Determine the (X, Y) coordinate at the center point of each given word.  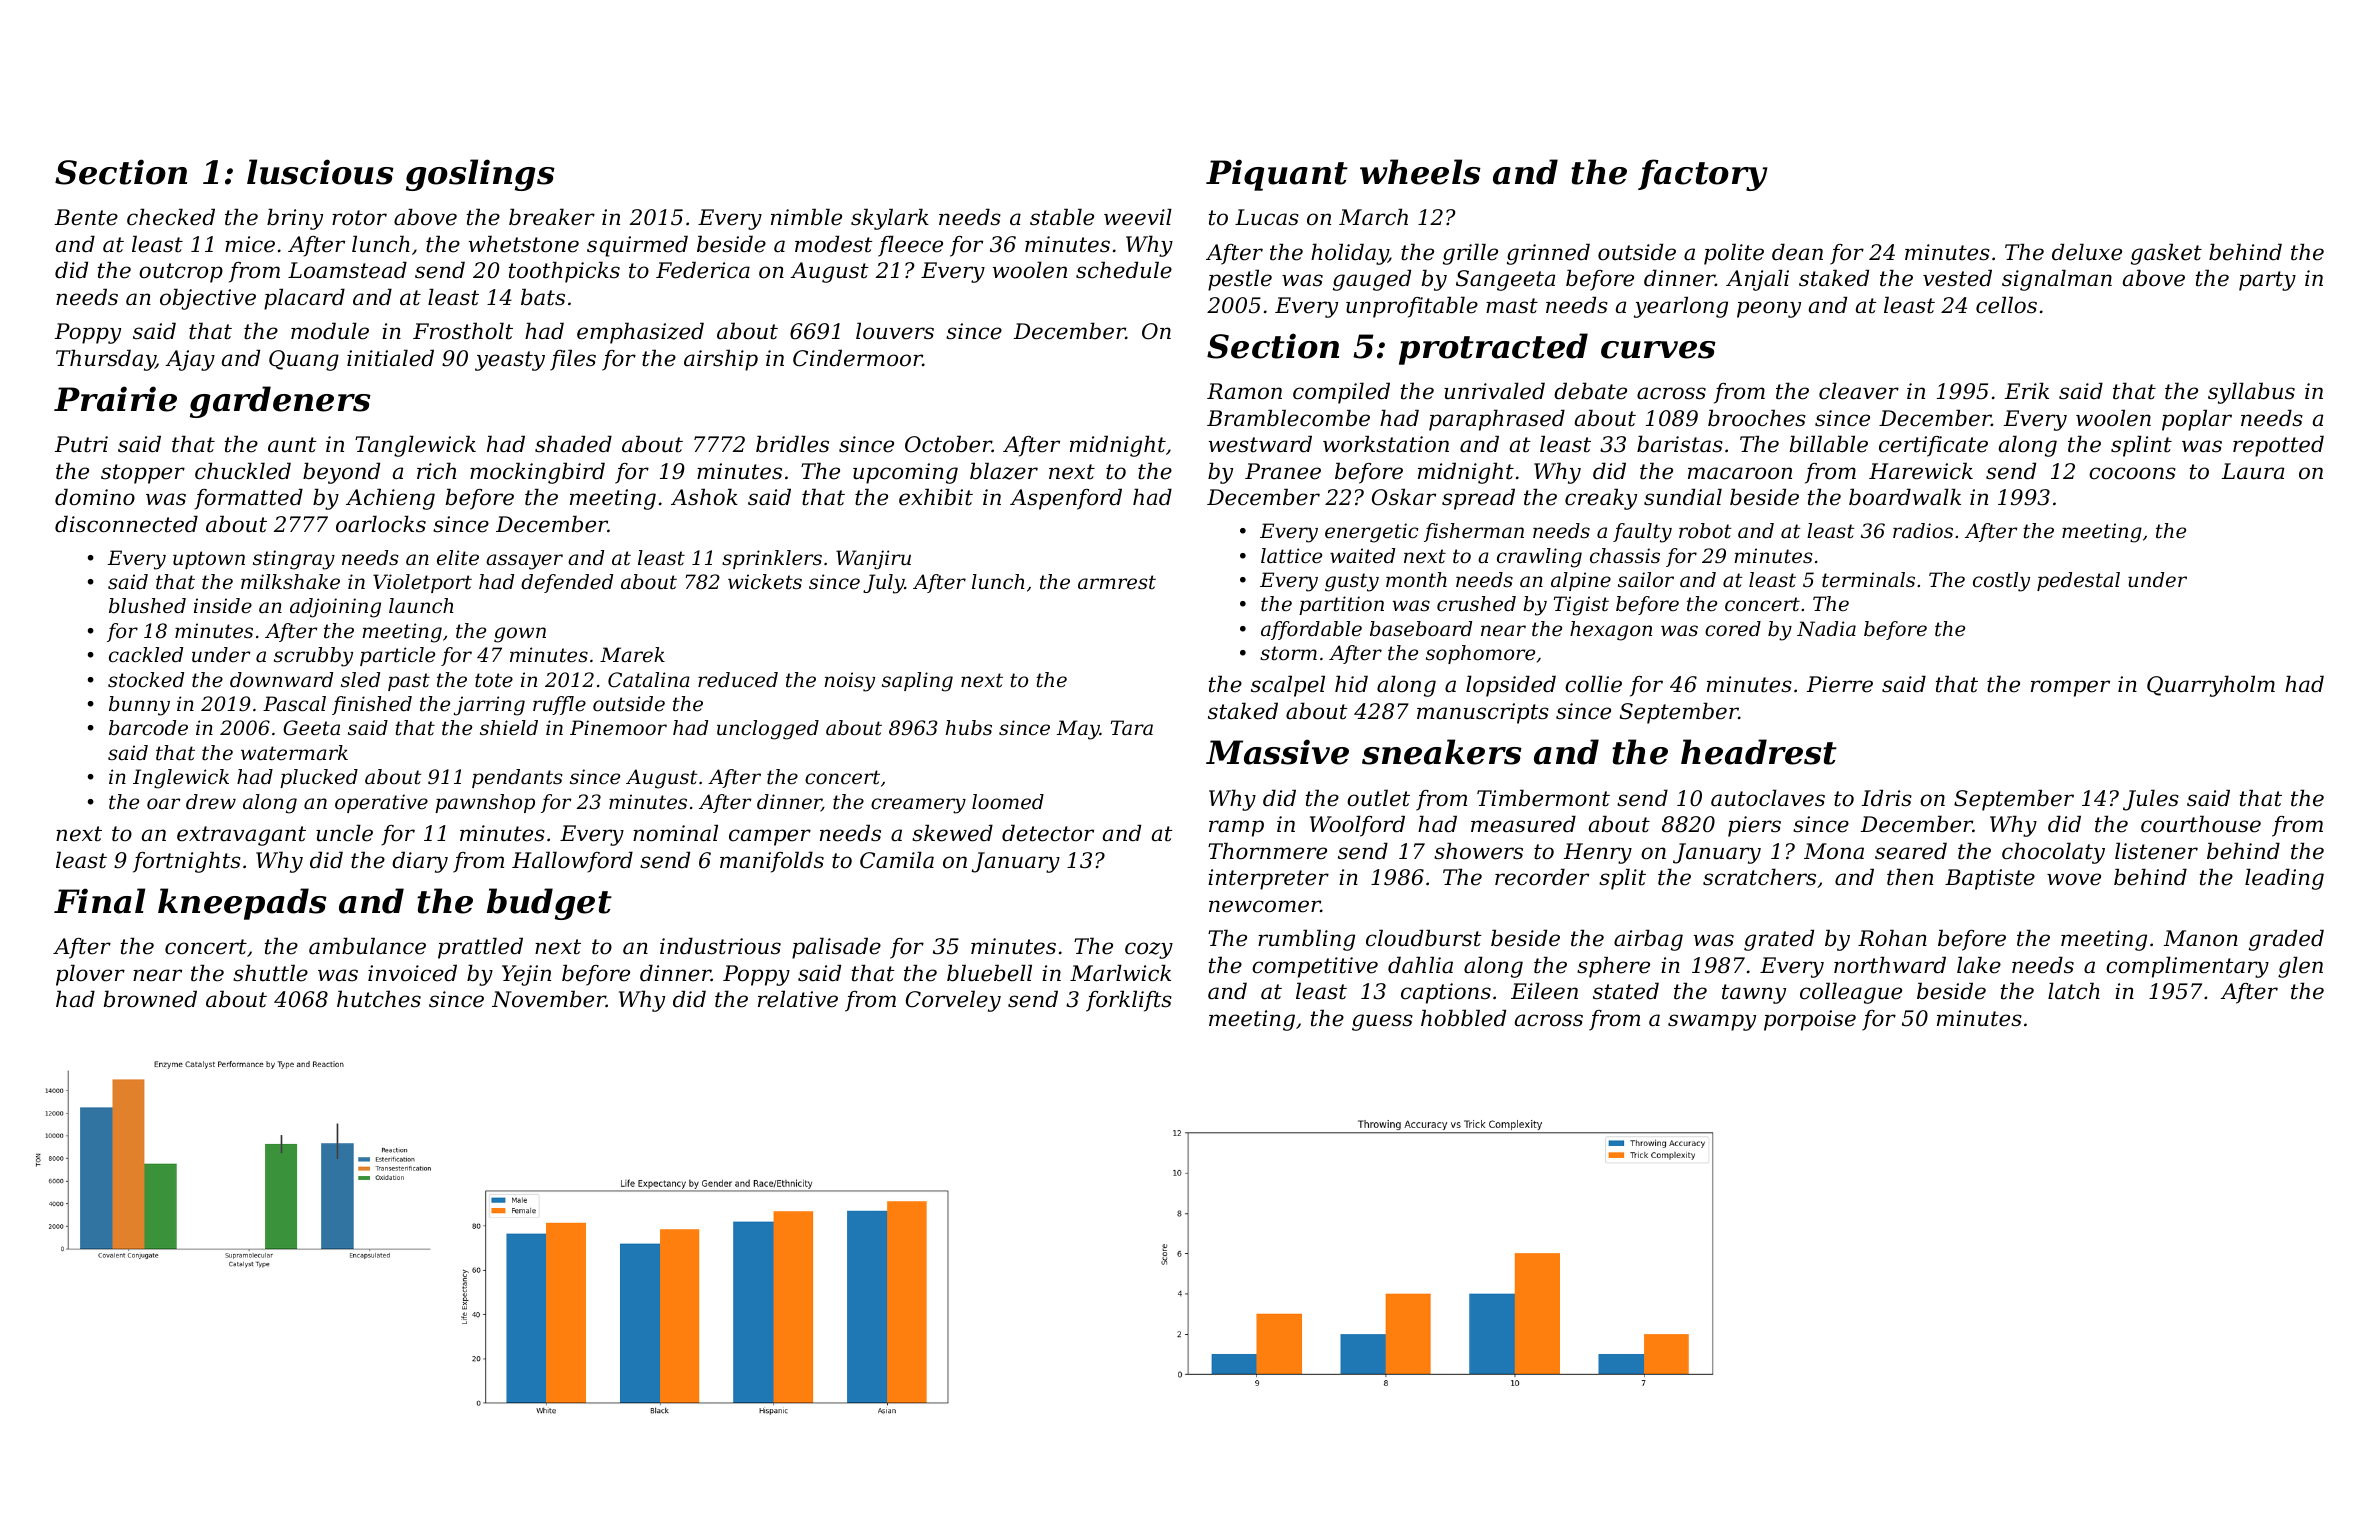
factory (1703, 175)
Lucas (1267, 217)
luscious (320, 172)
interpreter (1268, 879)
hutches (379, 999)
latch (2074, 991)
